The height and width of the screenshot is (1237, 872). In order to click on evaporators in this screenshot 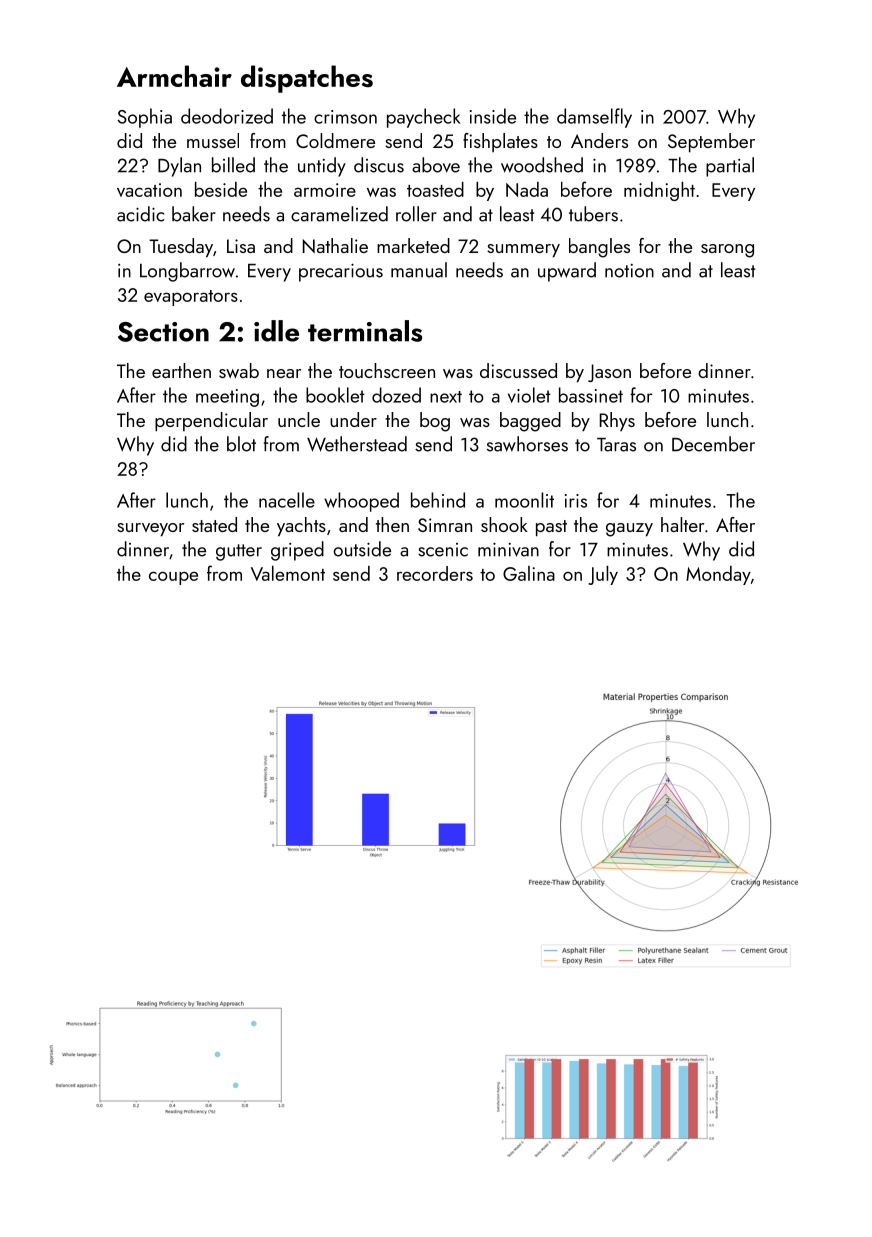, I will do `click(191, 298)`.
